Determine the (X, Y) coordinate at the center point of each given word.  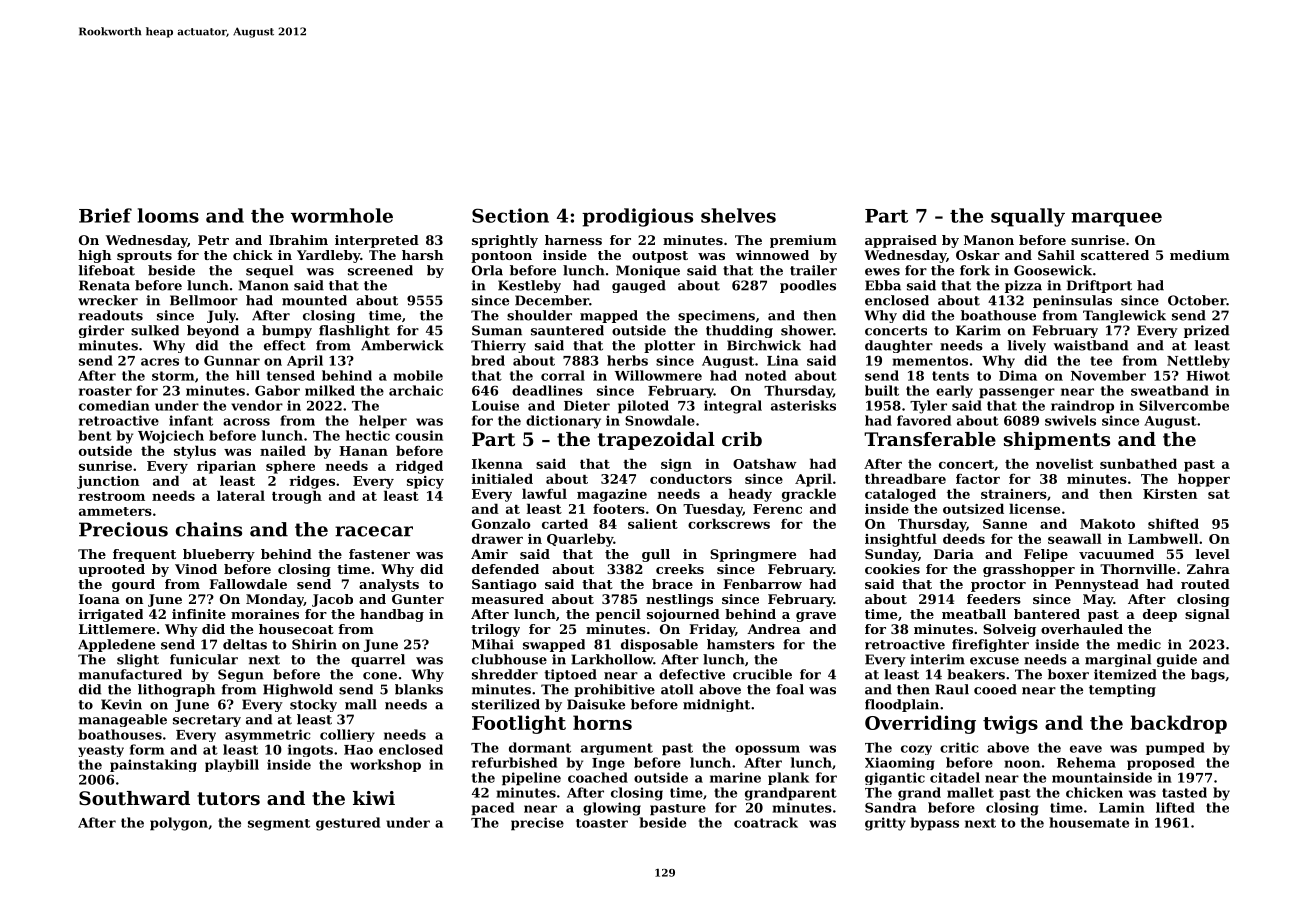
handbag (392, 615)
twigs (1010, 724)
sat (1219, 494)
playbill (232, 765)
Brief (105, 215)
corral (563, 375)
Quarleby (580, 540)
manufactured (130, 674)
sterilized (506, 704)
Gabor (277, 390)
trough (297, 497)
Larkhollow (612, 659)
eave (1086, 749)
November (1108, 375)
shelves (738, 215)
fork (975, 270)
